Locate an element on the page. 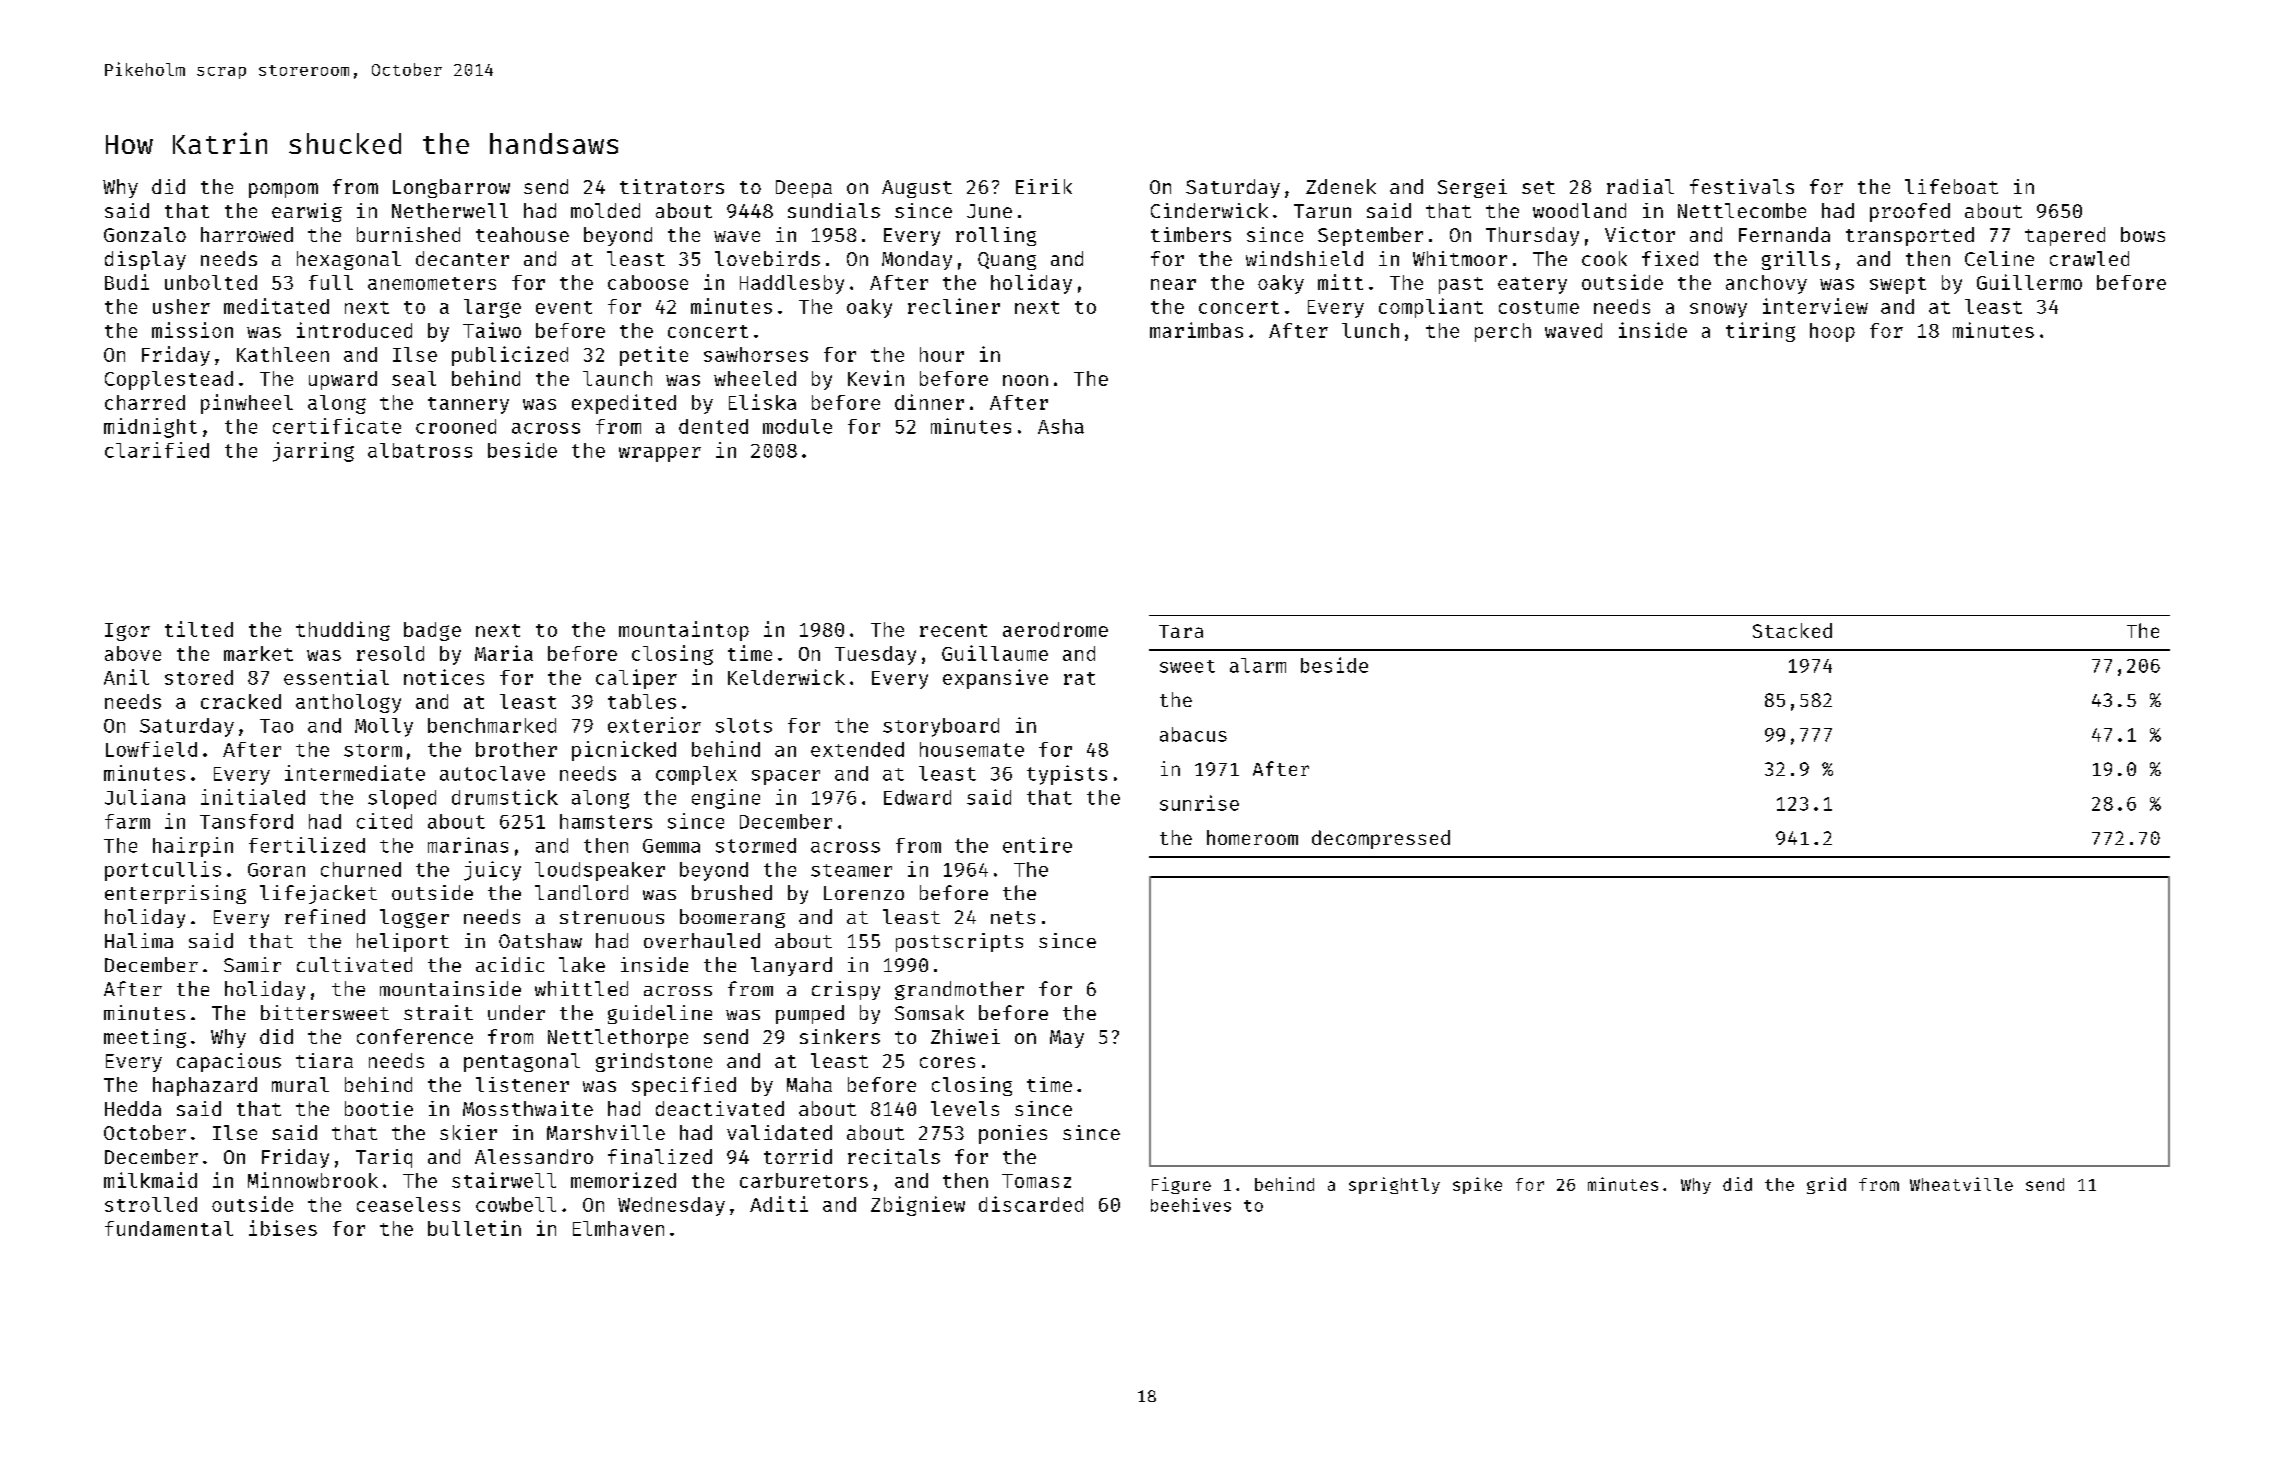 This page has width=2273, height=1471. caboose is located at coordinates (648, 282).
